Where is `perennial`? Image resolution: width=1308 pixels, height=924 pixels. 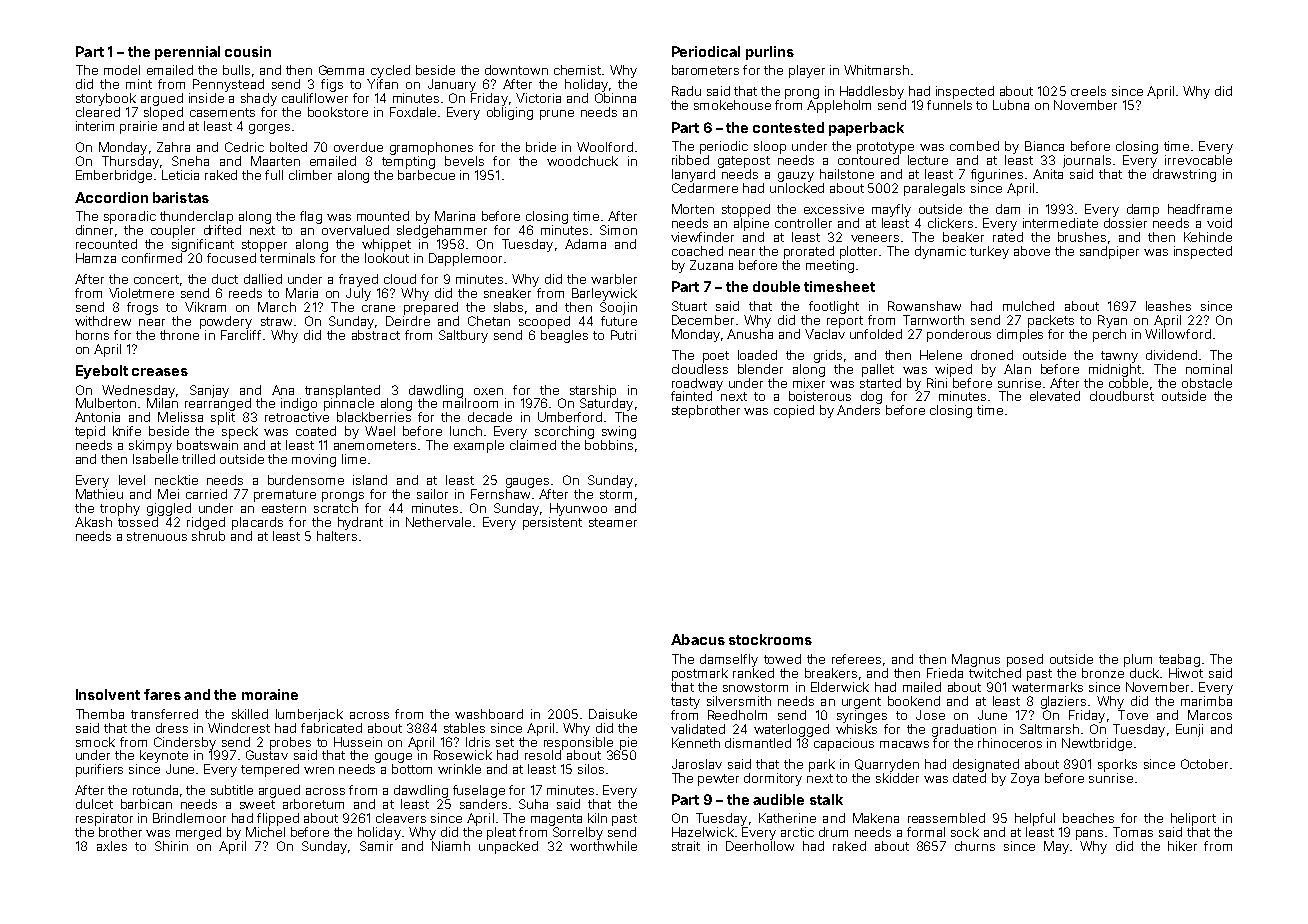
perennial is located at coordinates (187, 53).
